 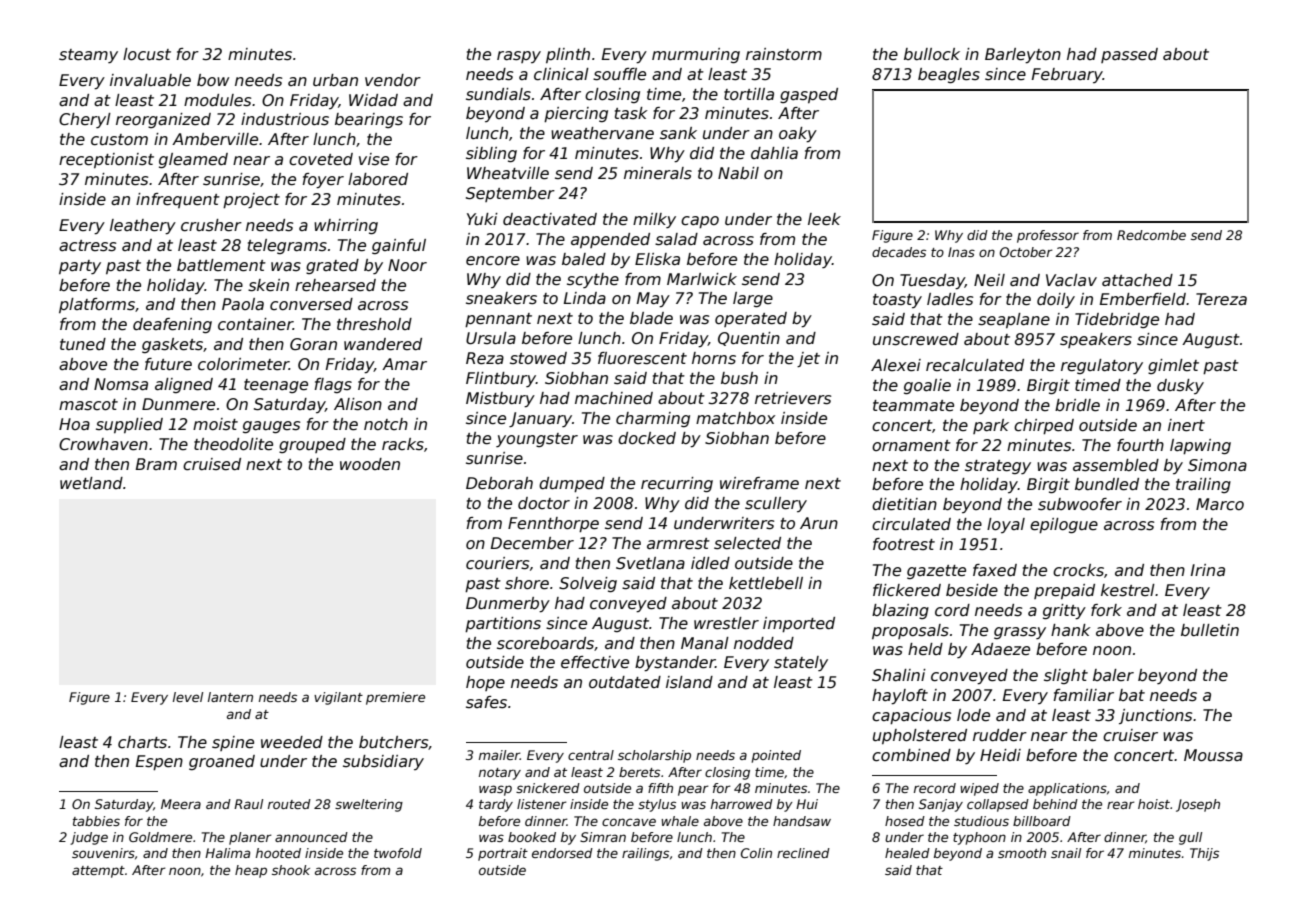 I want to click on upholstered, so click(x=920, y=736).
